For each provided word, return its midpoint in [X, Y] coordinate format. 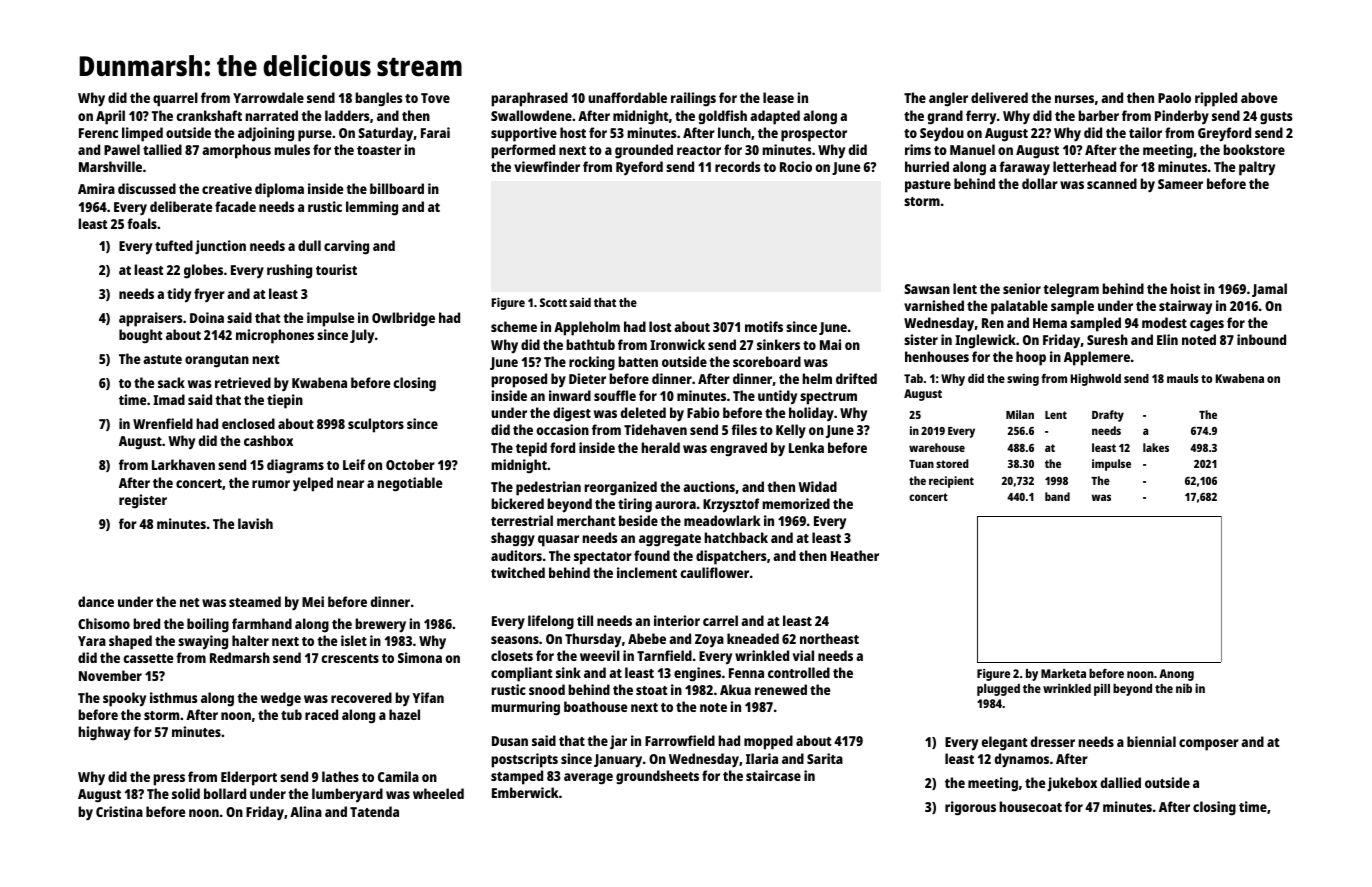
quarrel [175, 99]
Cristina [119, 811]
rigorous [970, 808]
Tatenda [374, 811]
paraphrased [529, 99]
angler [948, 99]
